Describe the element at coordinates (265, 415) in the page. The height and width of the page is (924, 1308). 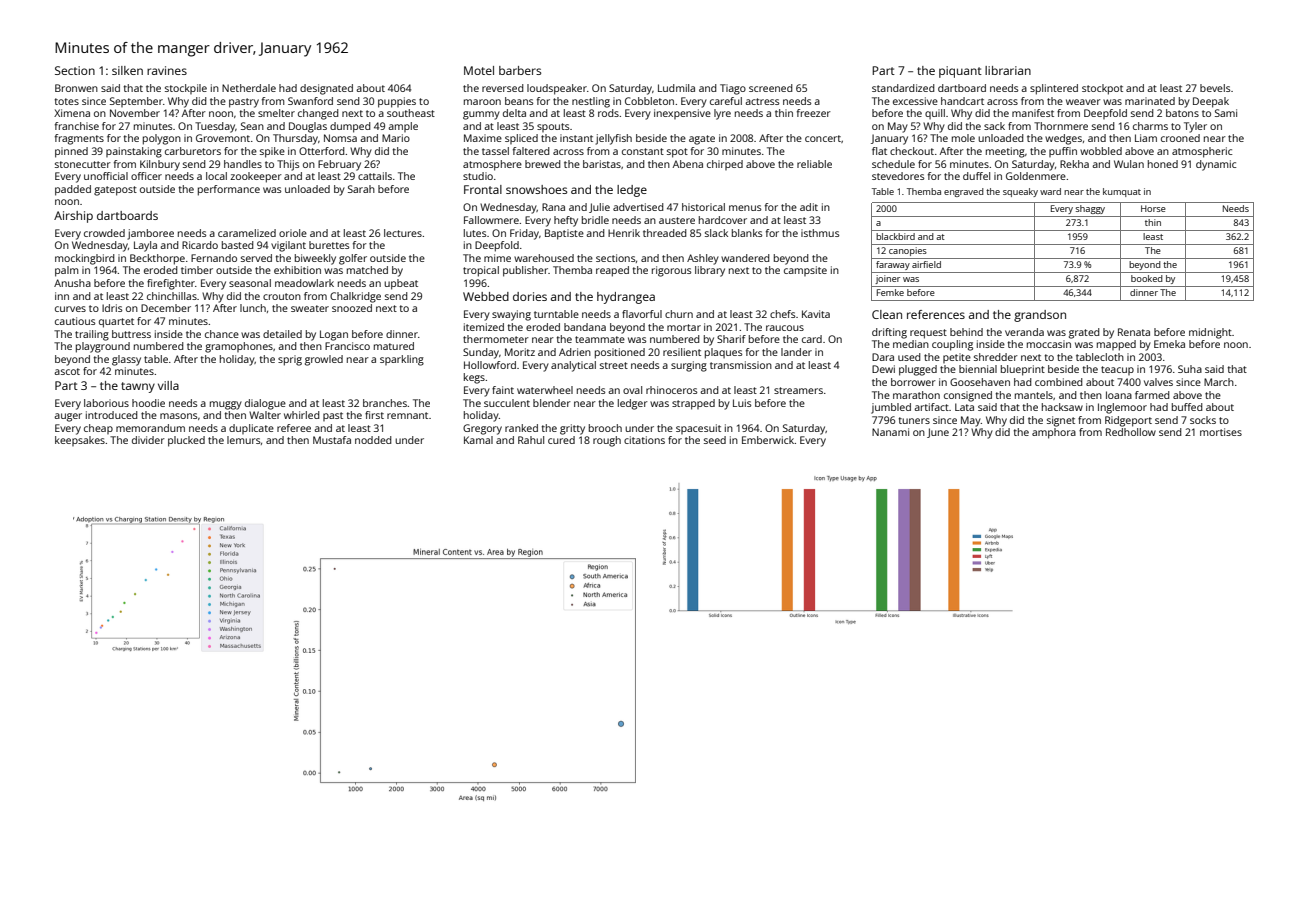
I see `Walter` at that location.
